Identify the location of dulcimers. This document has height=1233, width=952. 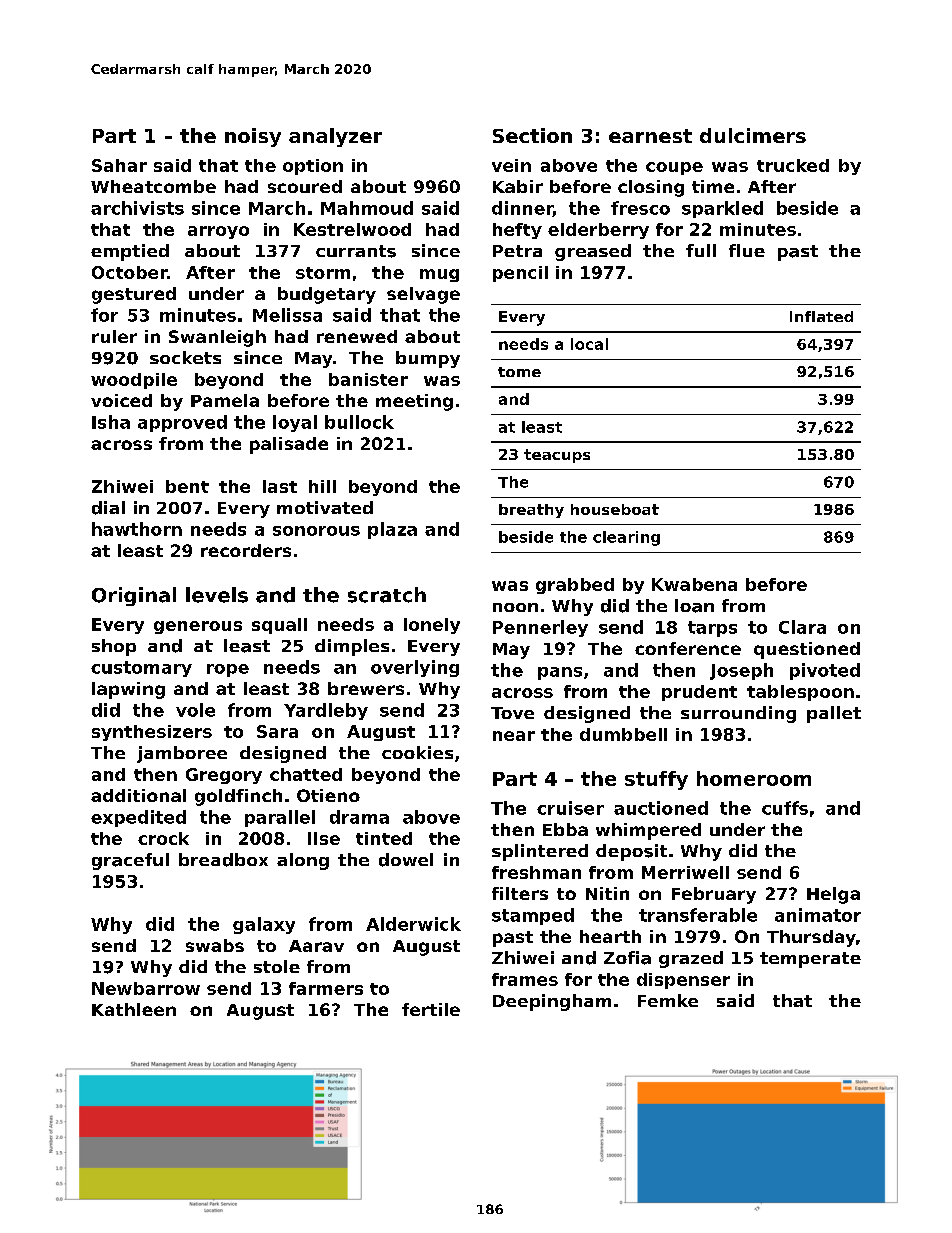
(753, 135).
